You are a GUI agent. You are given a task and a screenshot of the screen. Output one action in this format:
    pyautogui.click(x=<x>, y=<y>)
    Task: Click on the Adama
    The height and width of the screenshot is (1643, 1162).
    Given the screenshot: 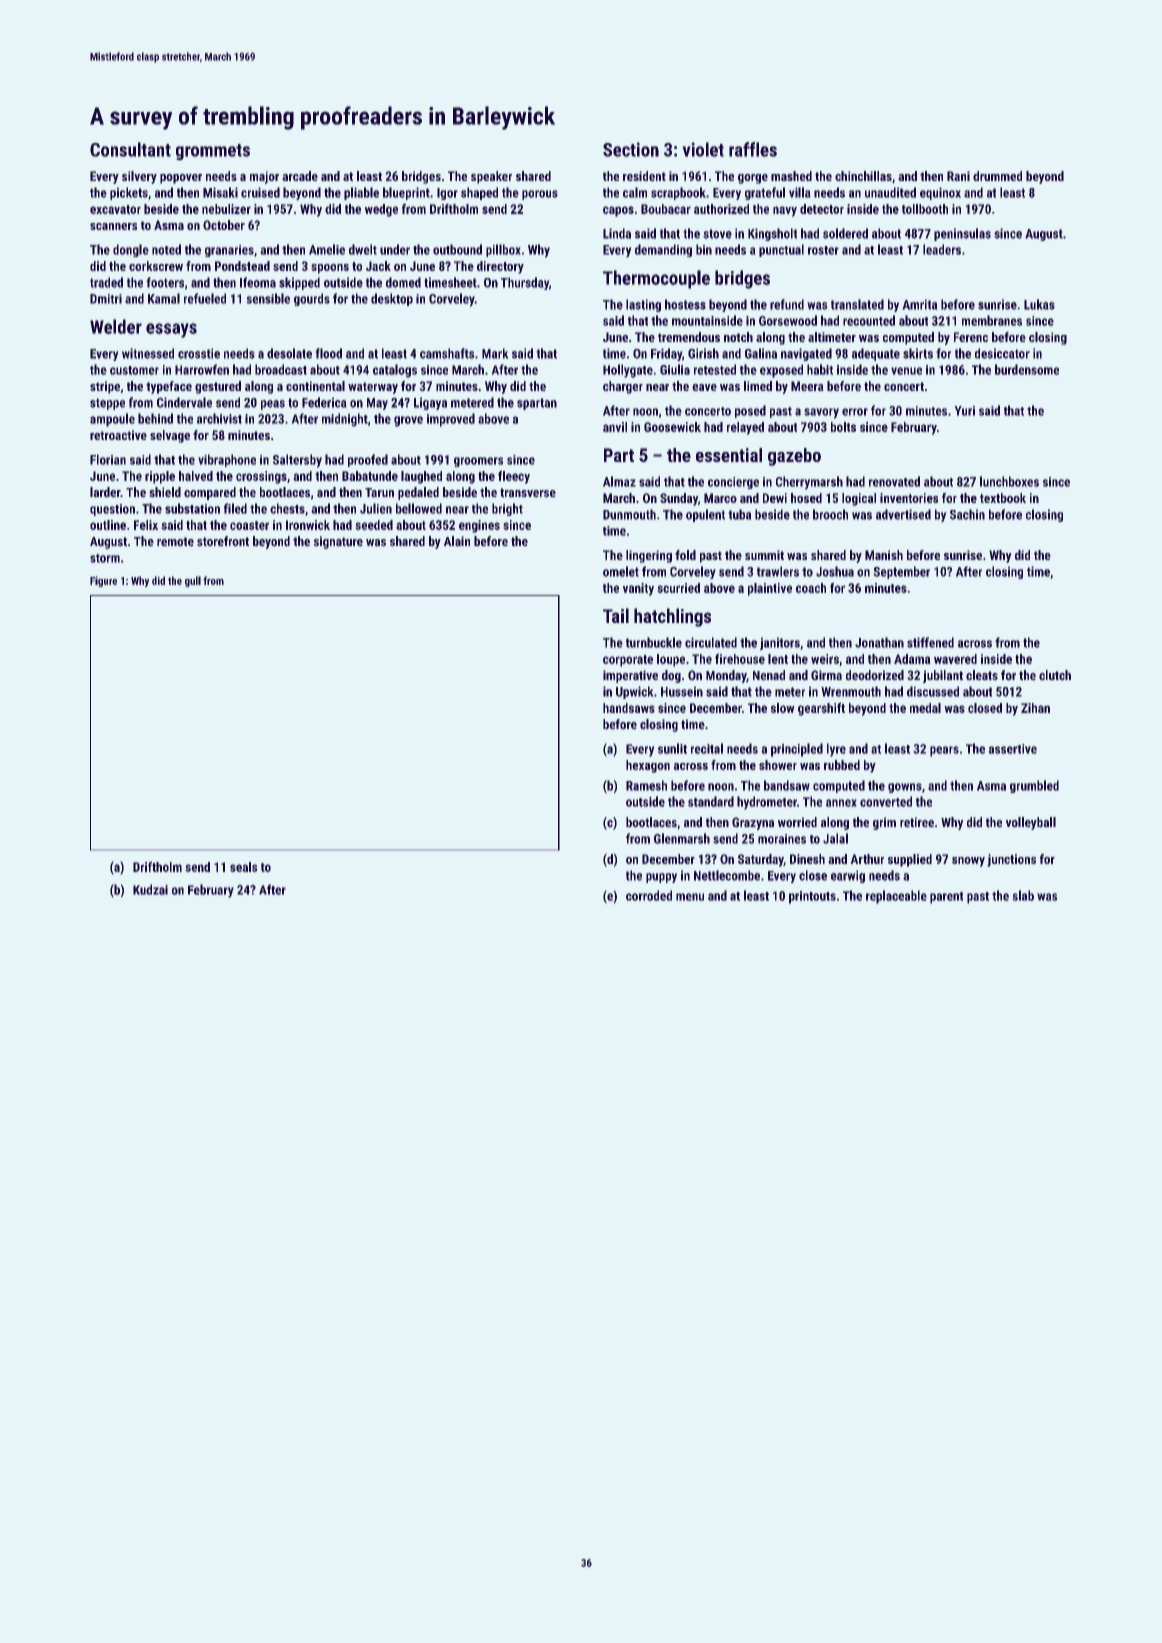 What is the action you would take?
    pyautogui.click(x=912, y=659)
